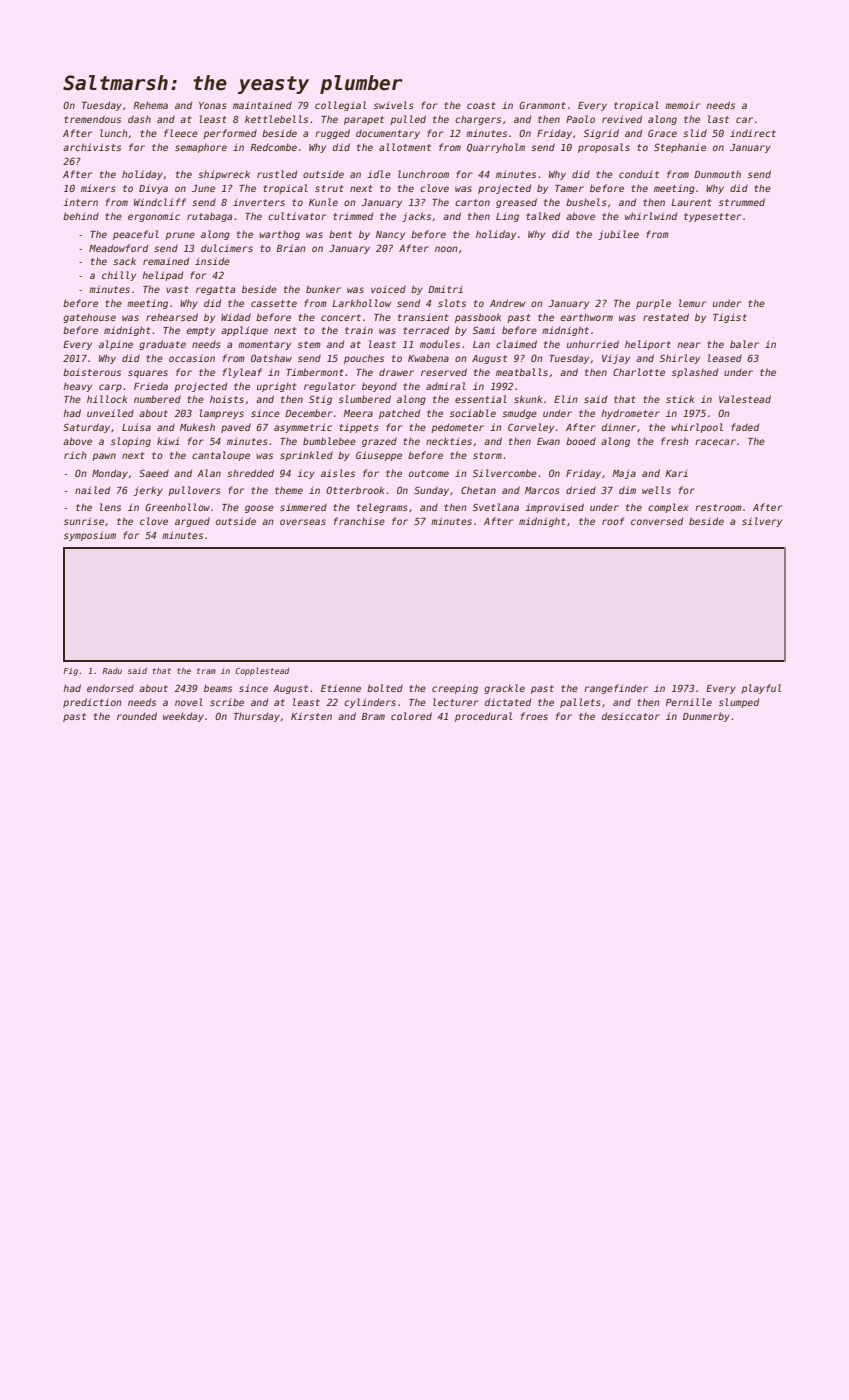 The height and width of the screenshot is (1400, 849). Describe the element at coordinates (70, 672) in the screenshot. I see `Fig` at that location.
